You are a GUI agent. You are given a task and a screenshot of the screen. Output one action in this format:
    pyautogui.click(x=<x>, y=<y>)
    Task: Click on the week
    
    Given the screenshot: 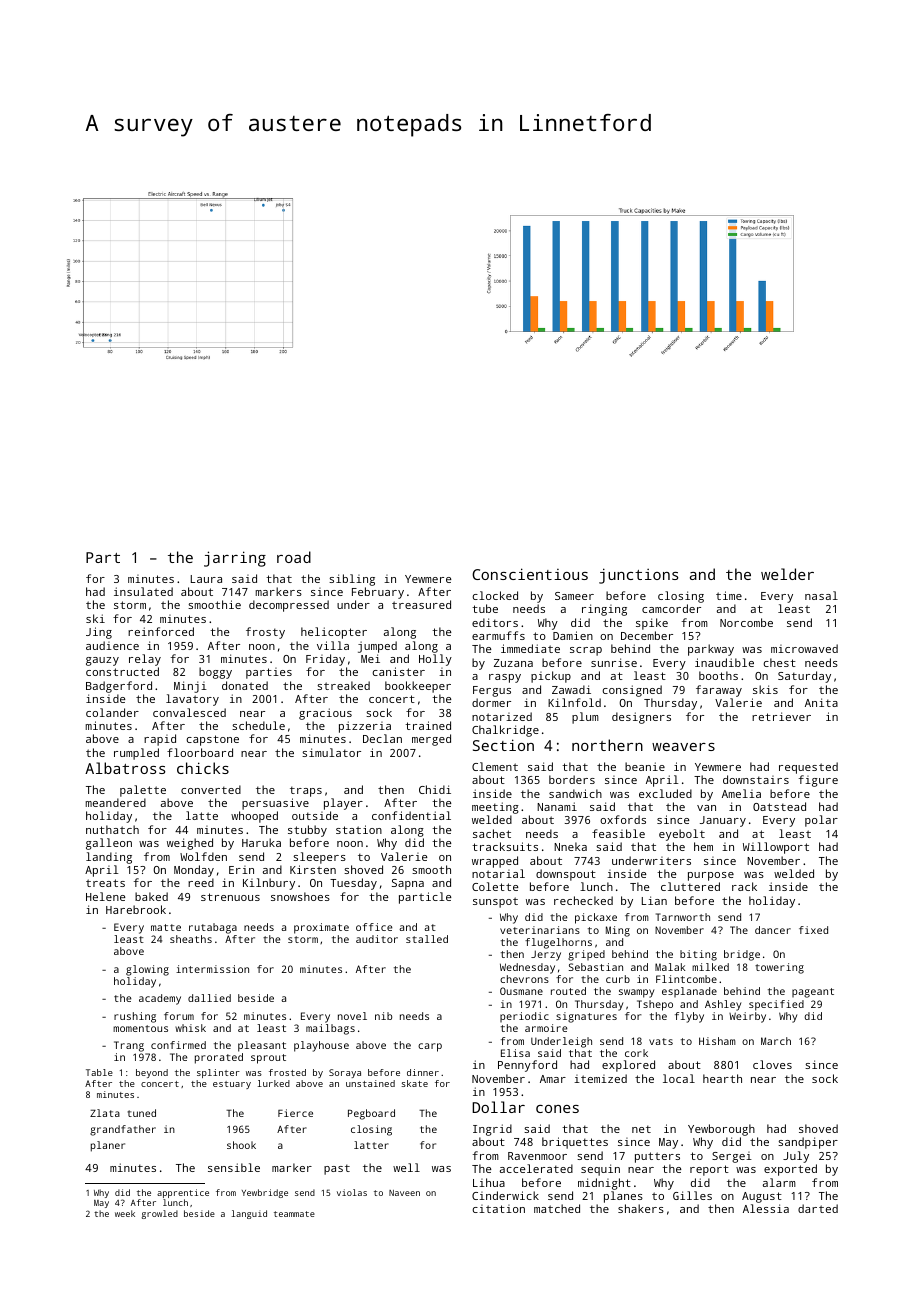 What is the action you would take?
    pyautogui.click(x=125, y=1213)
